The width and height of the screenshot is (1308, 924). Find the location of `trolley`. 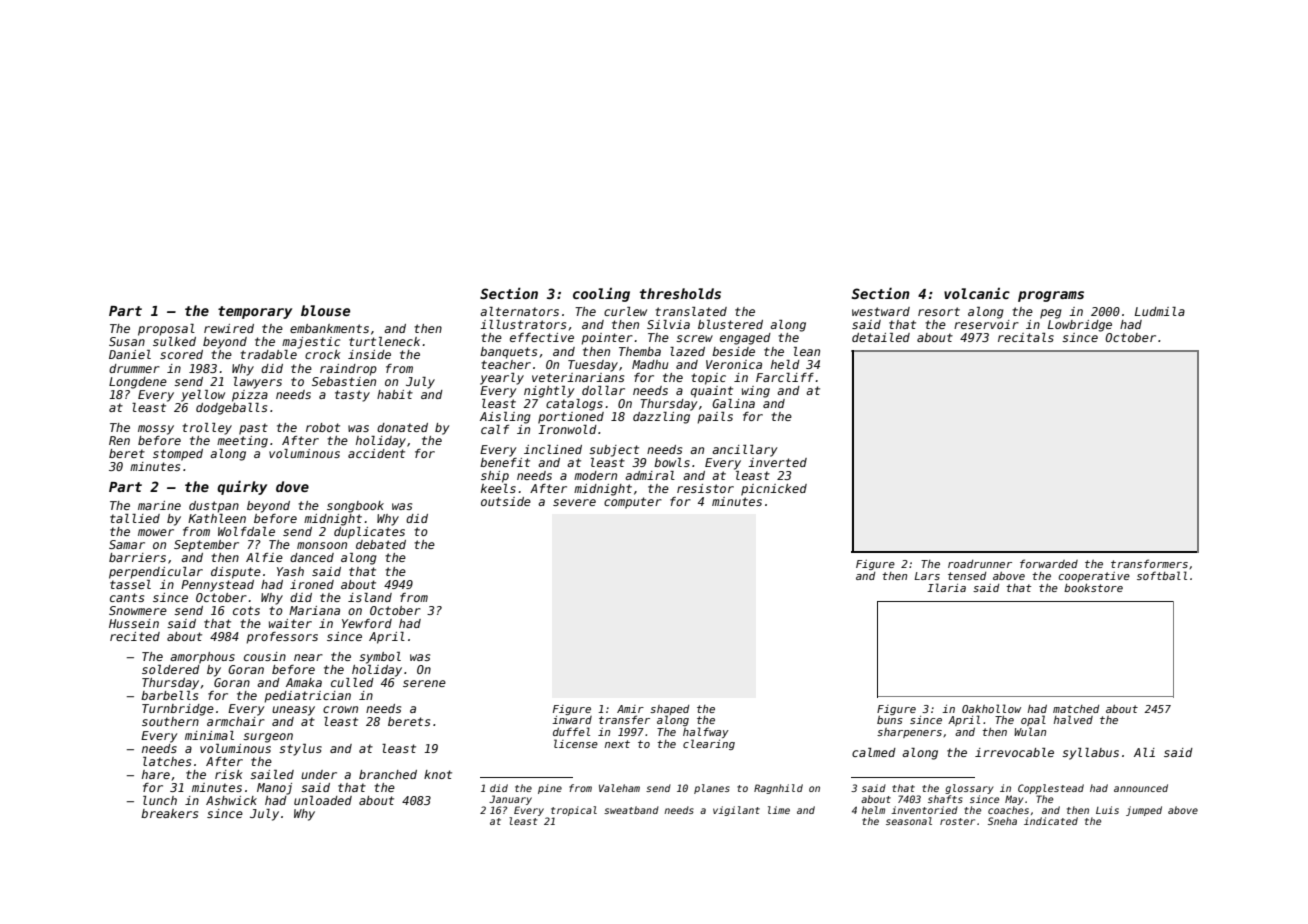

trolley is located at coordinates (207, 429).
